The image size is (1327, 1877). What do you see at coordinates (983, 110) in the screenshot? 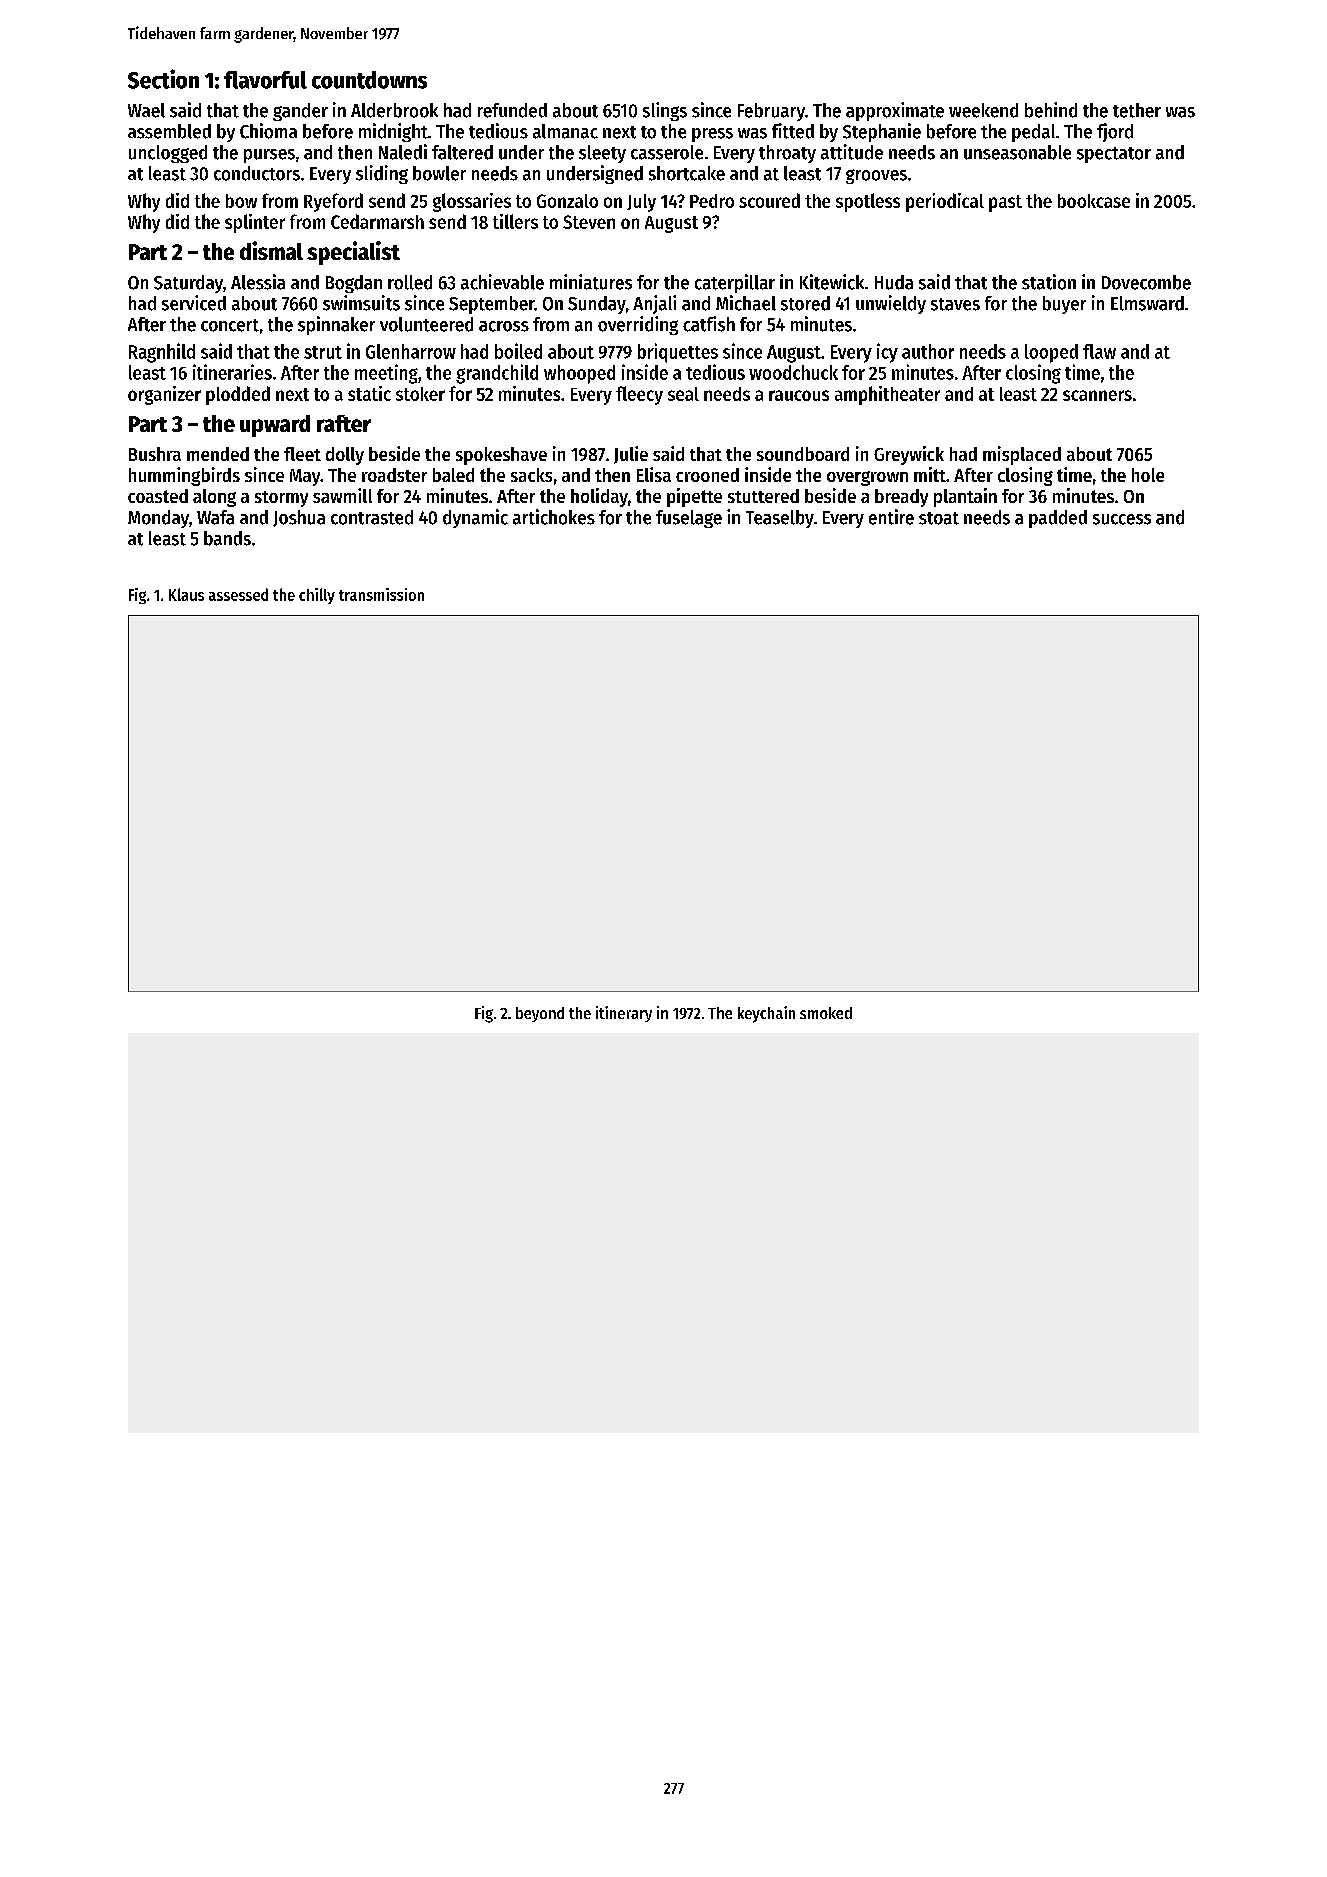
I see `weekend` at bounding box center [983, 110].
